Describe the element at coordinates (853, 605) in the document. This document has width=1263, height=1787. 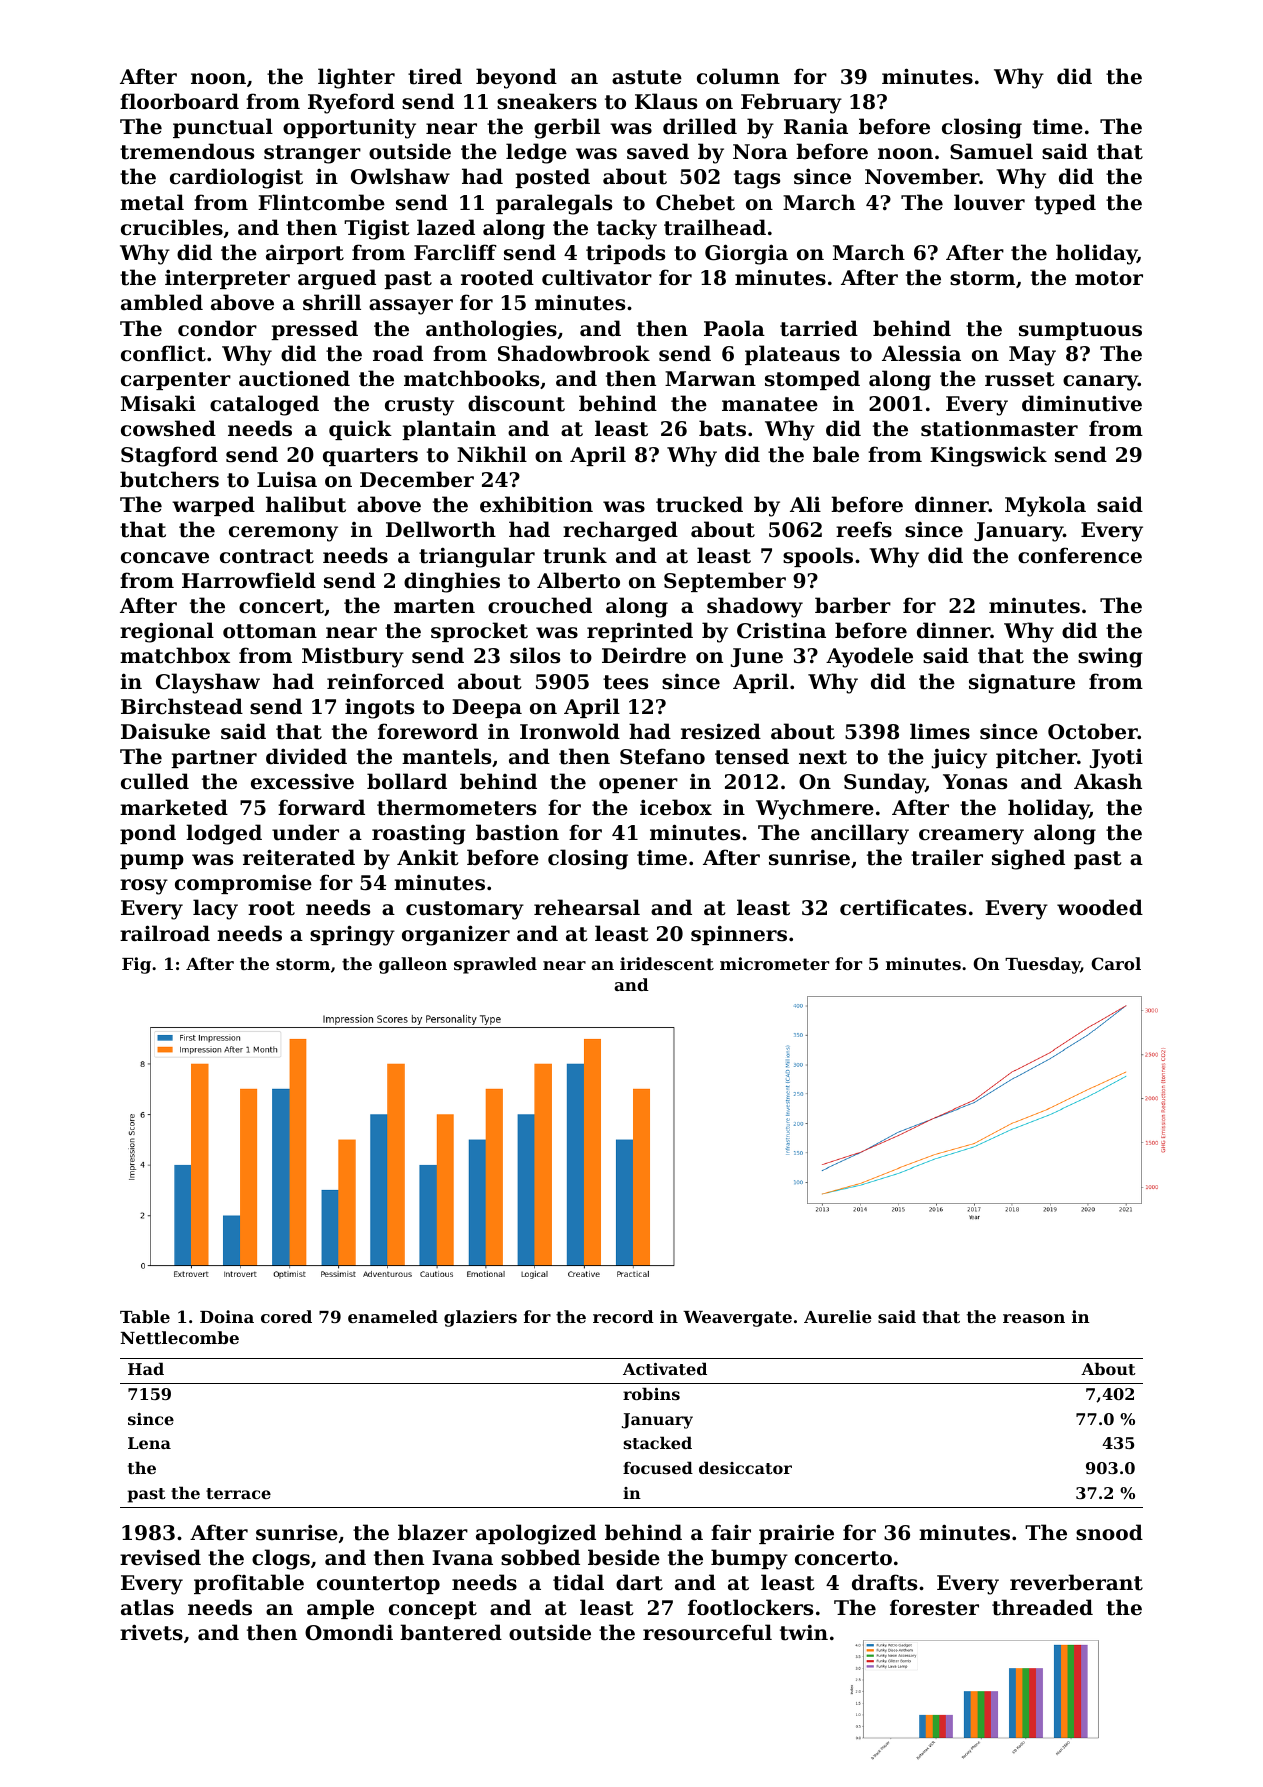
I see `barber` at that location.
